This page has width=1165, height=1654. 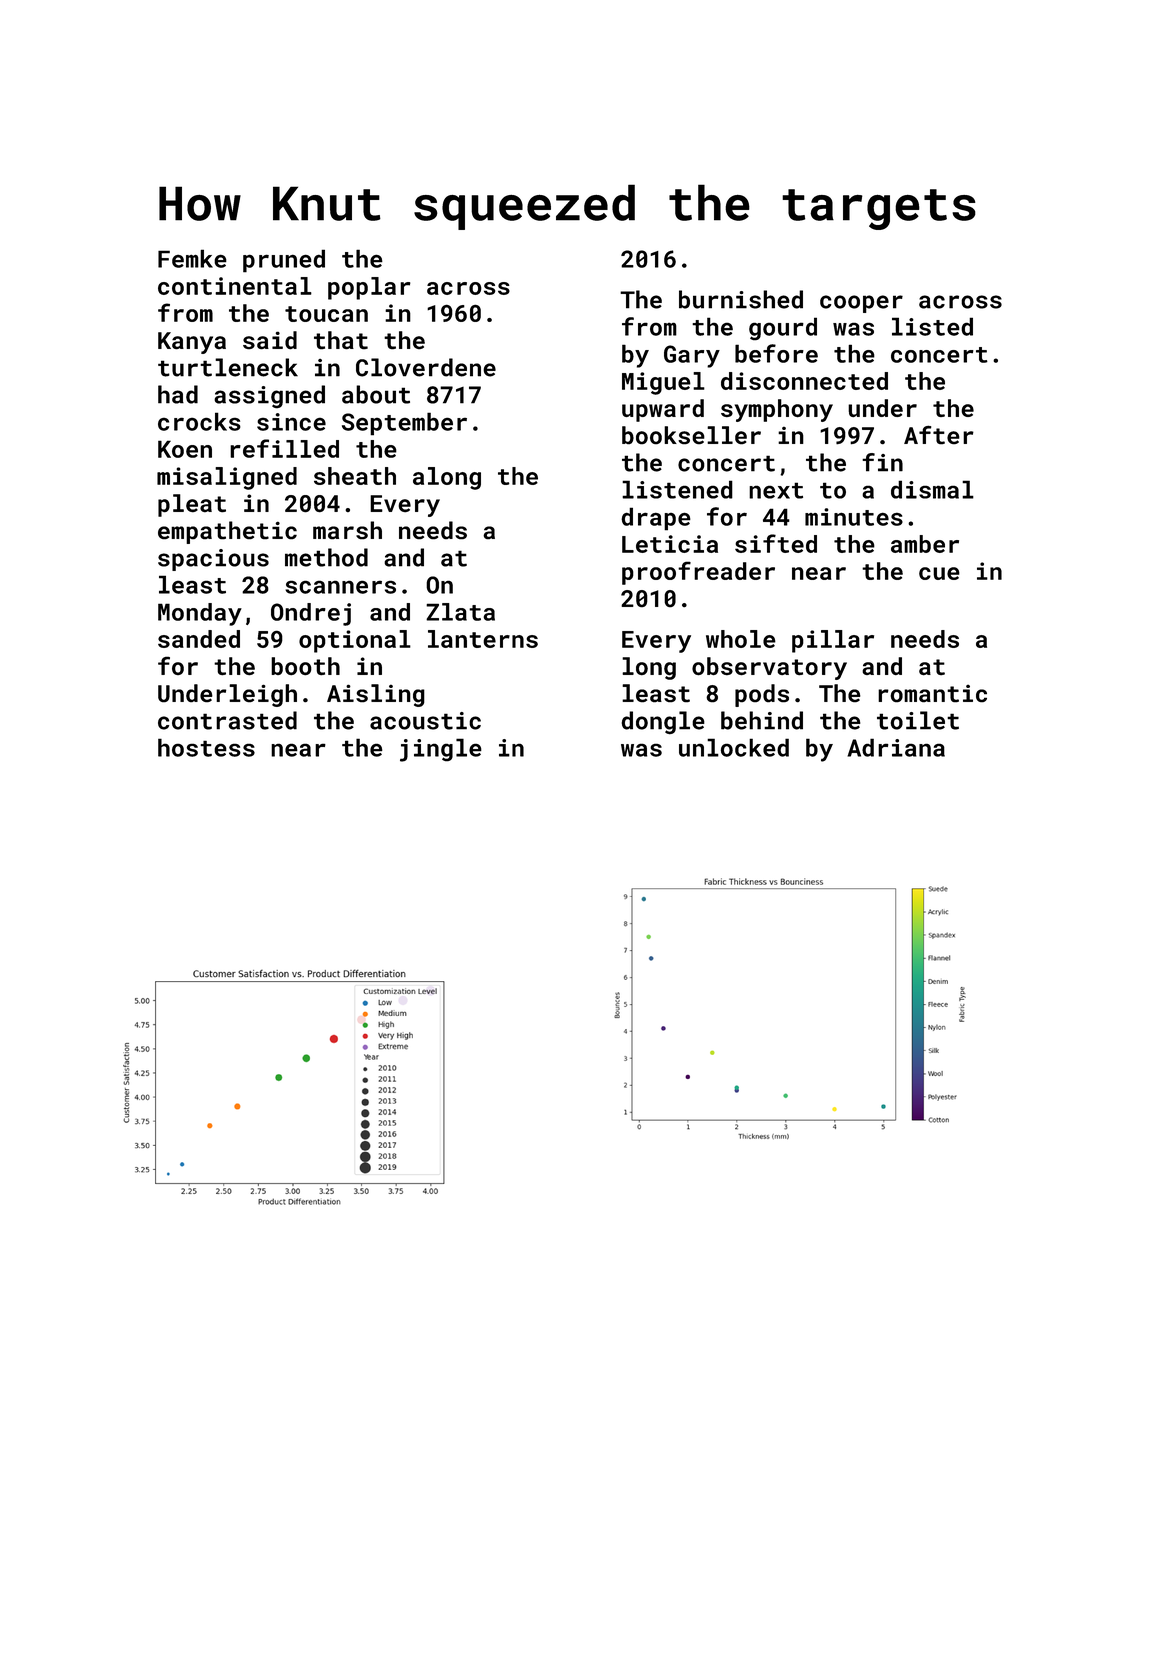 I want to click on method, so click(x=326, y=557).
